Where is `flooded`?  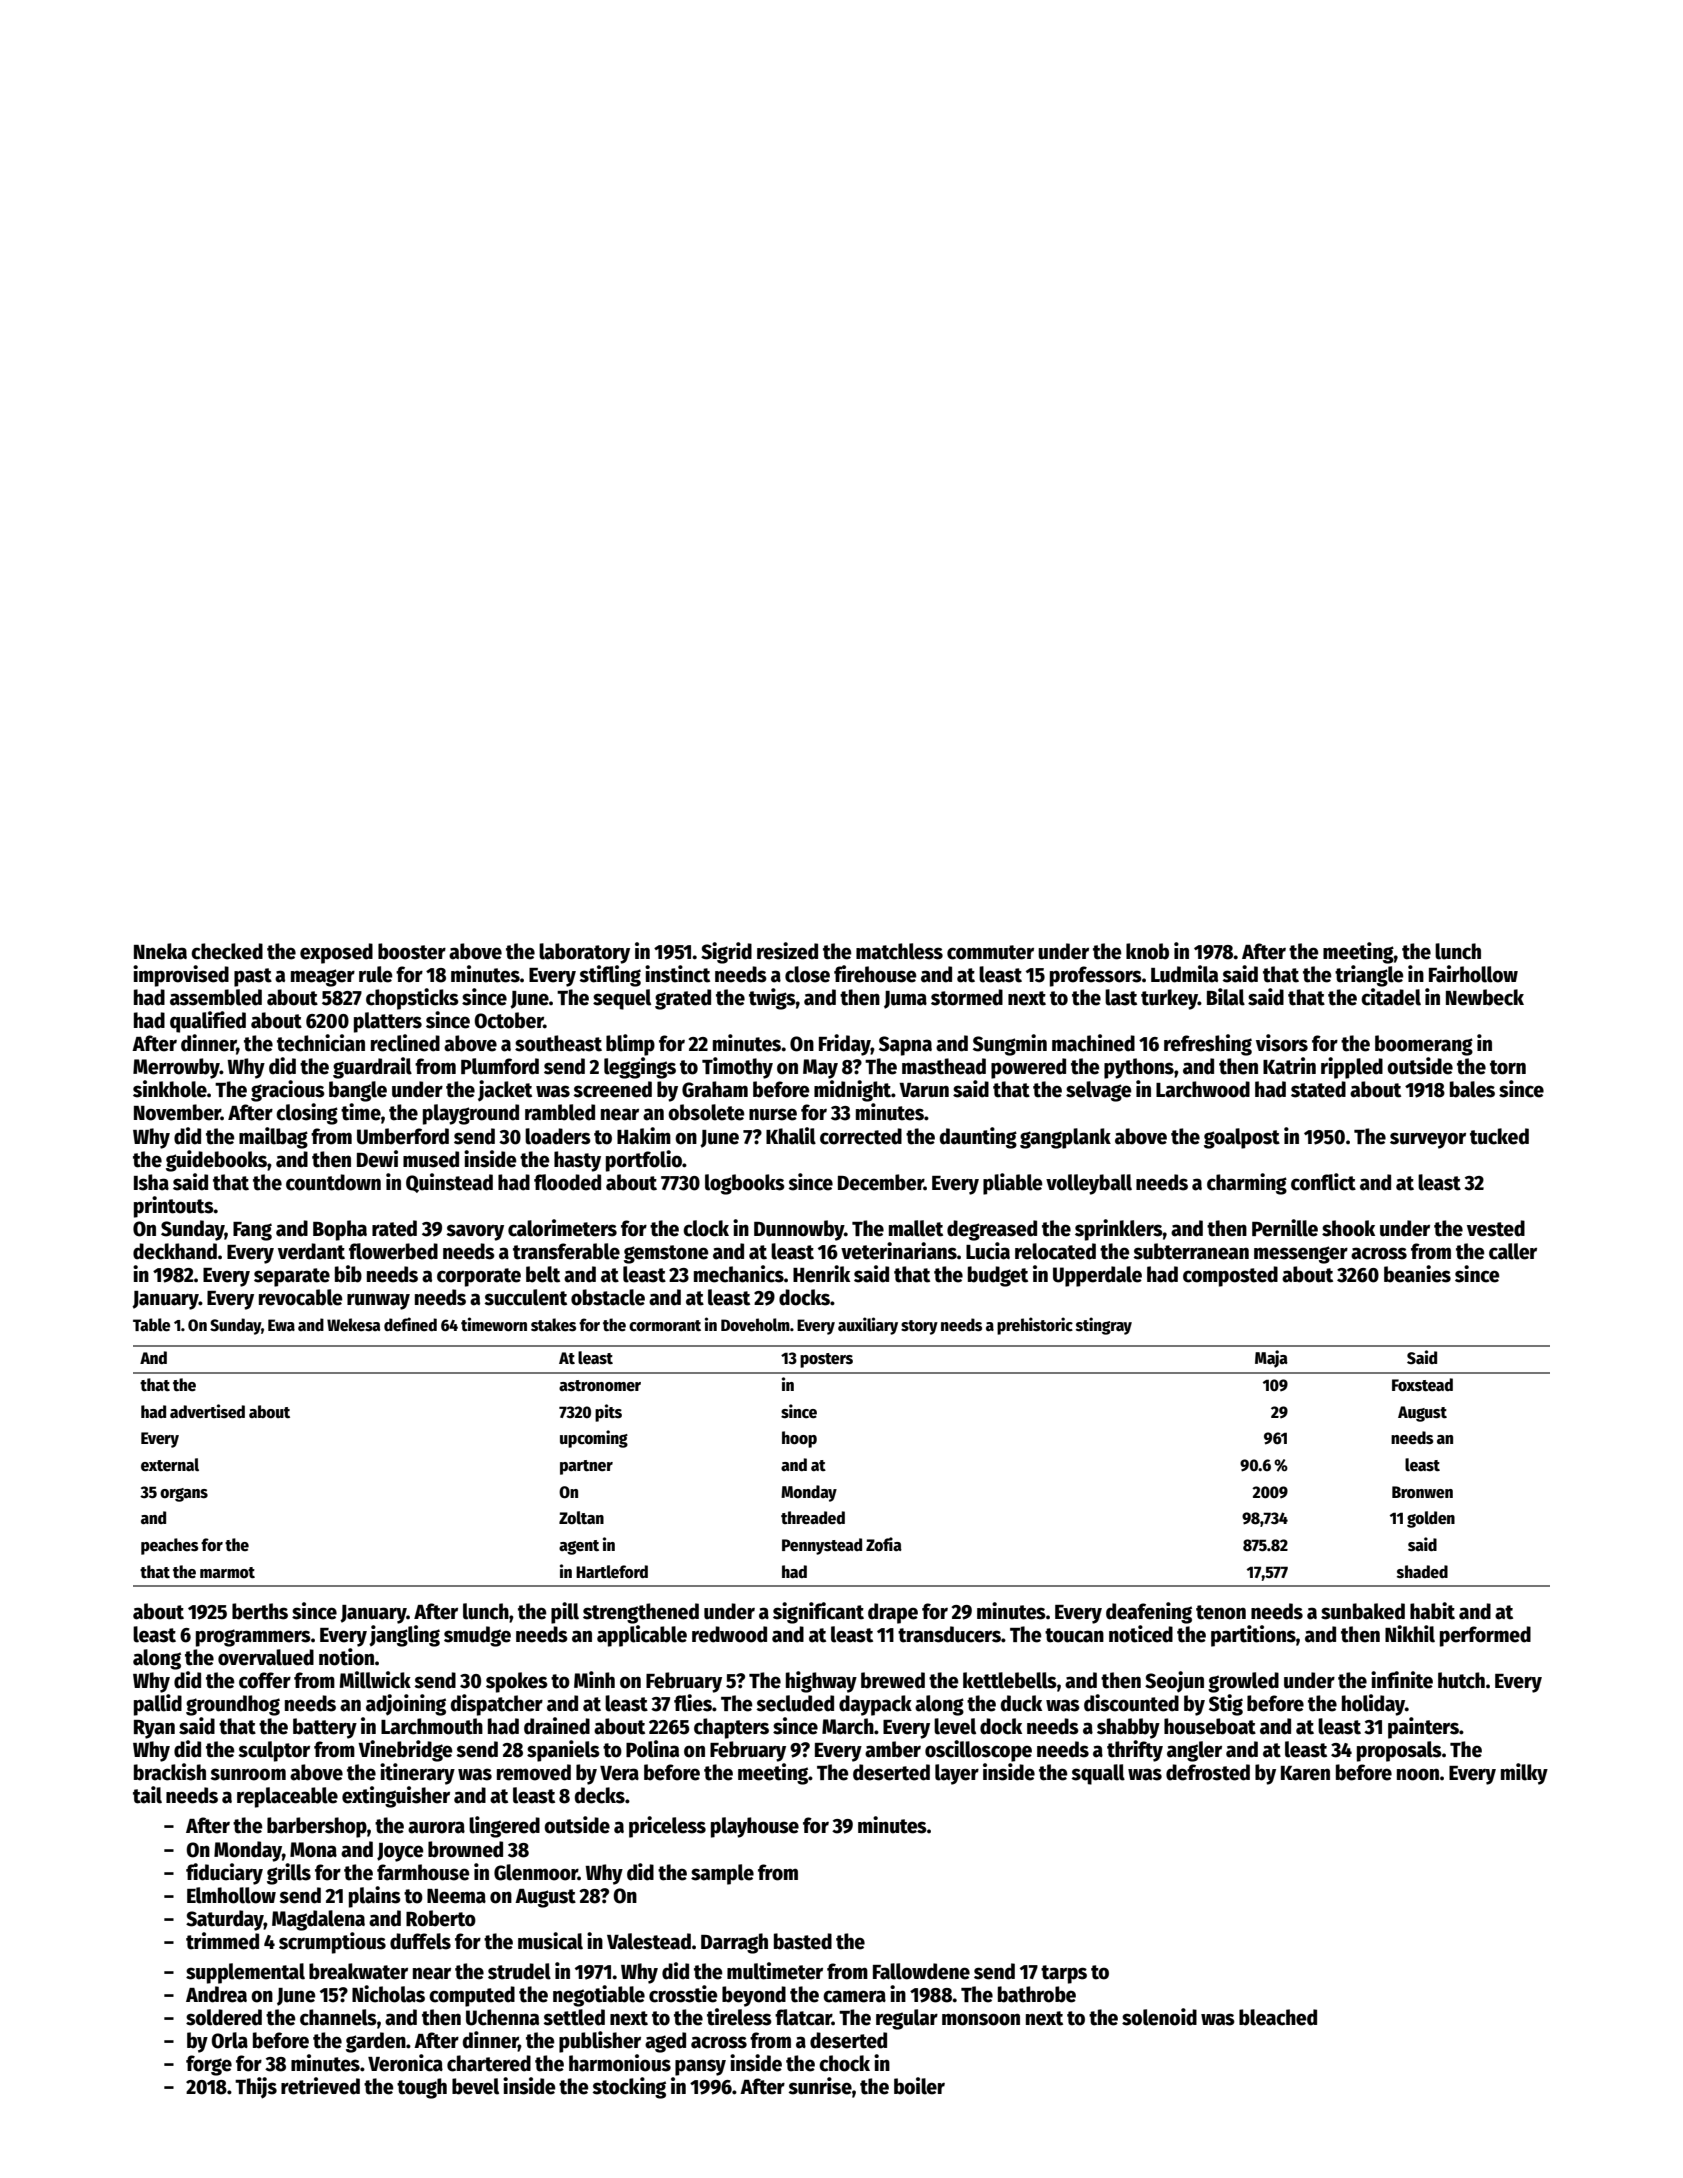
flooded is located at coordinates (567, 1182).
